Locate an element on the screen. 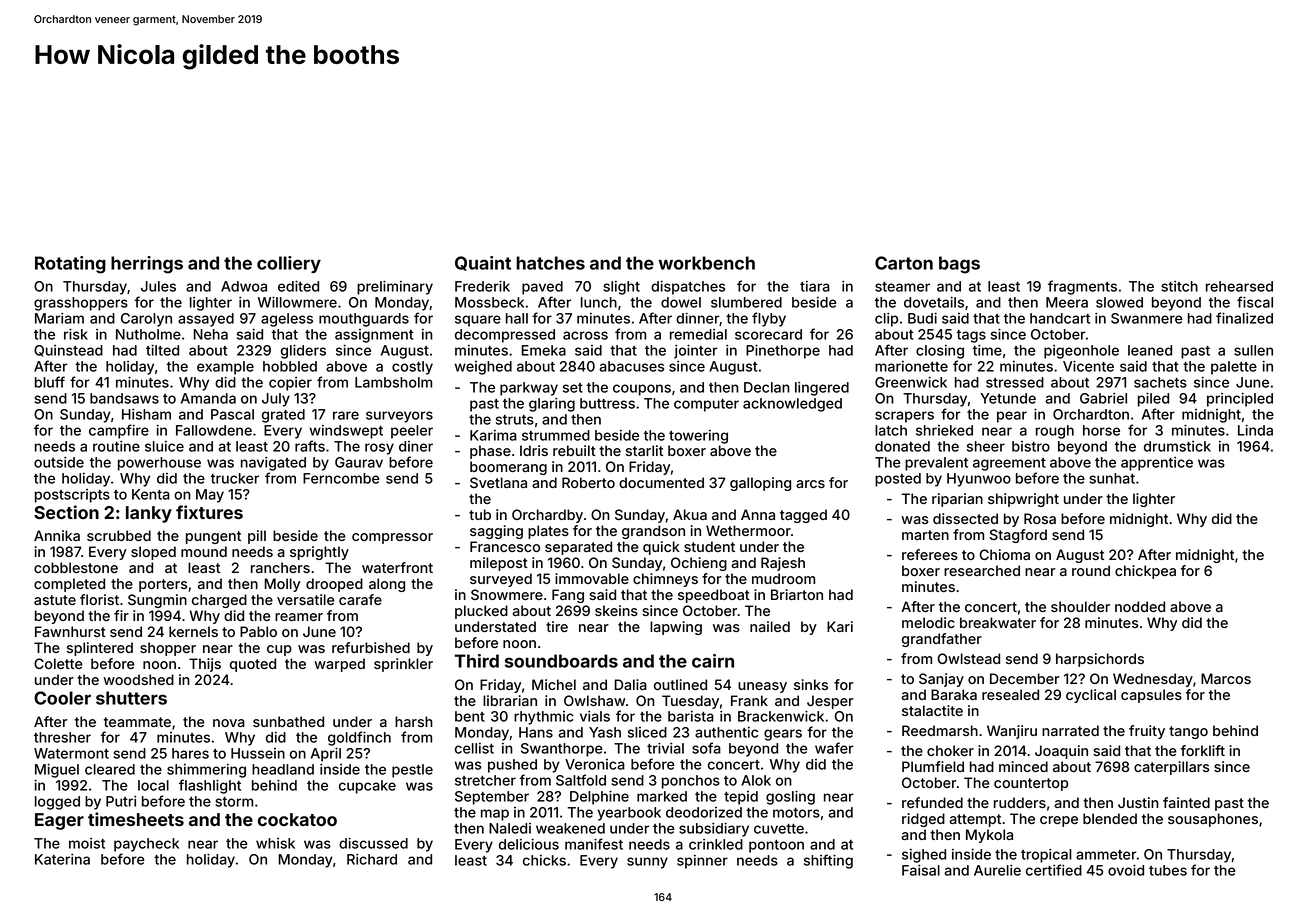 The width and height of the screenshot is (1308, 924). Rotating is located at coordinates (70, 265).
